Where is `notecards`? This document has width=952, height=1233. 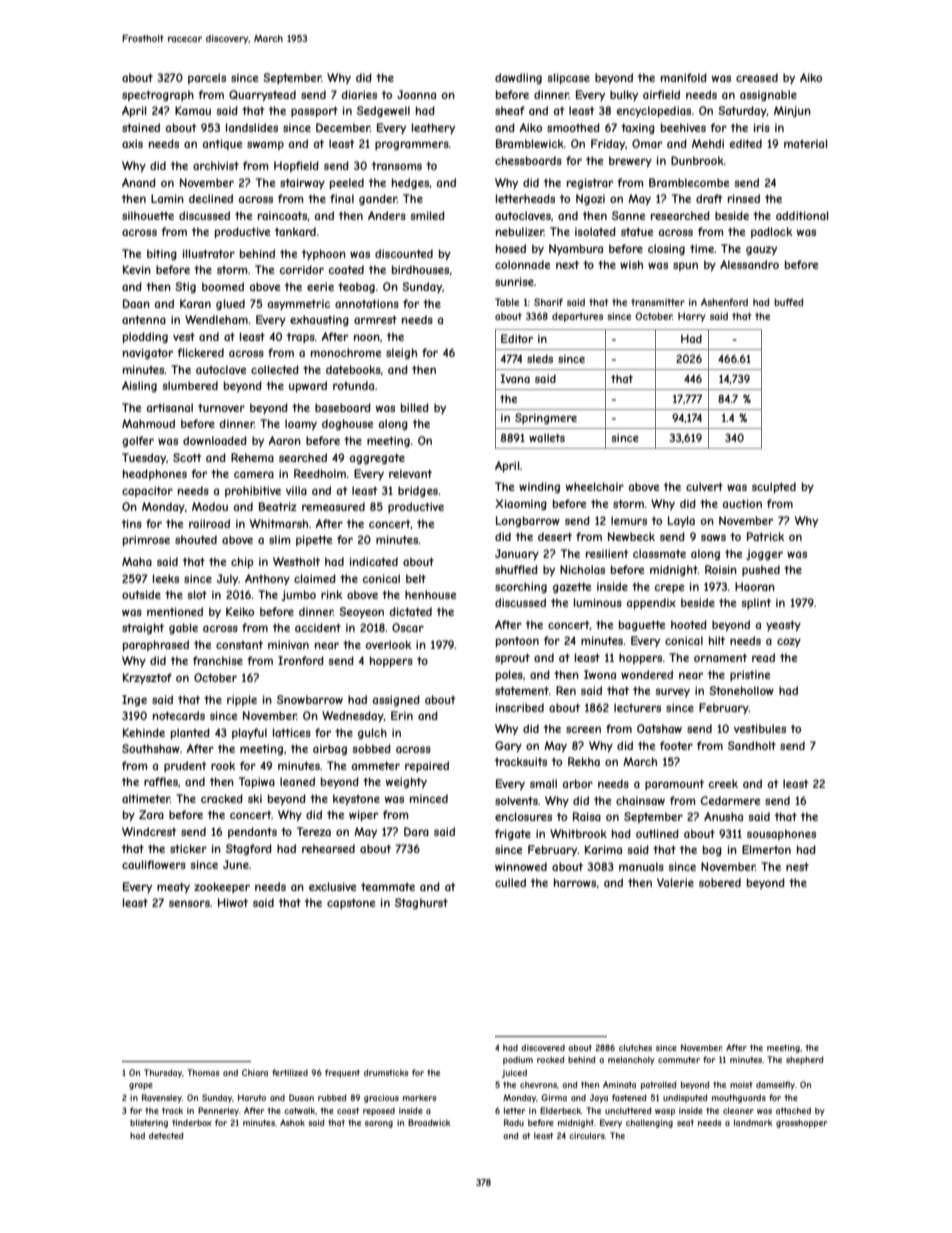 notecards is located at coordinates (179, 715).
